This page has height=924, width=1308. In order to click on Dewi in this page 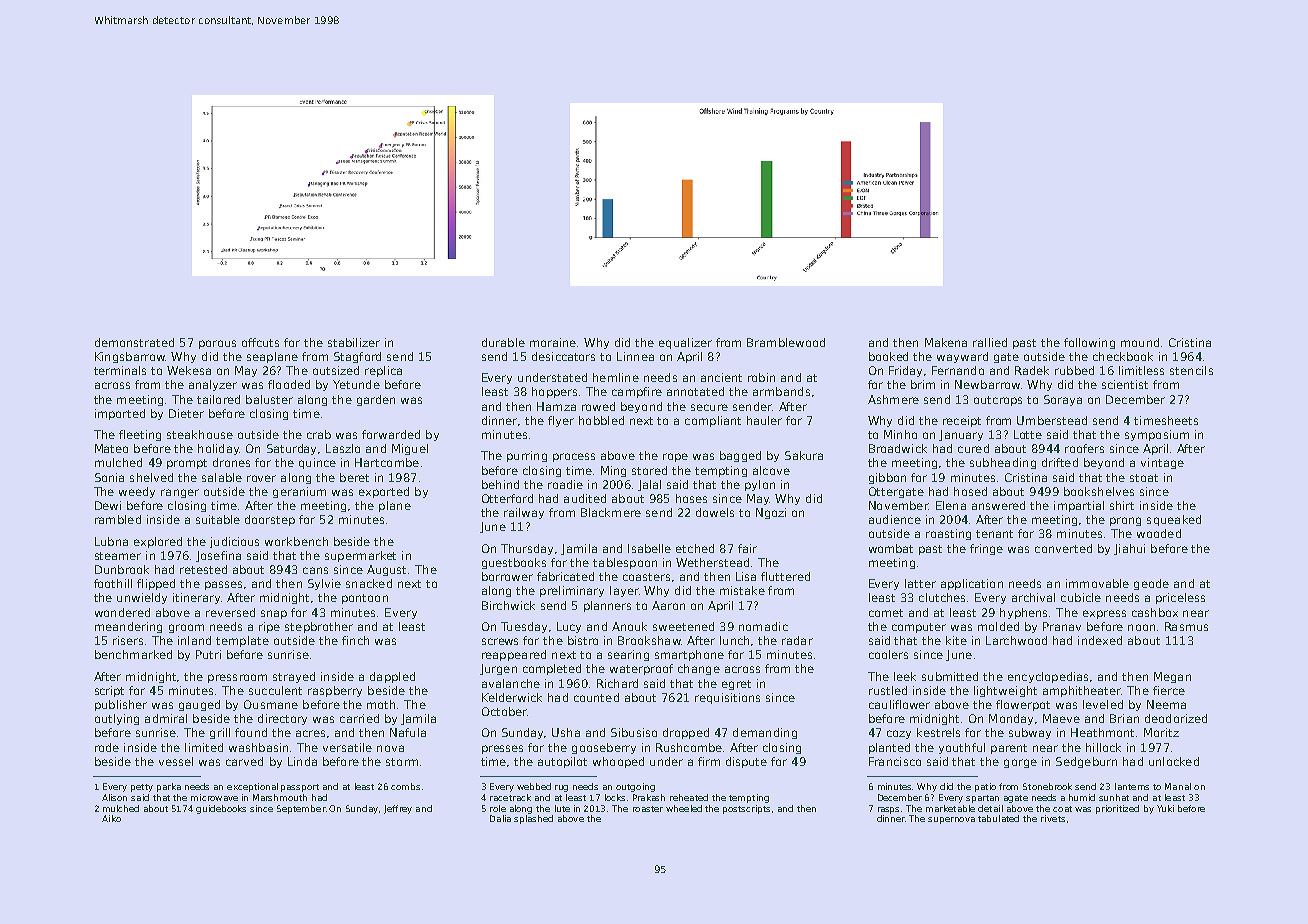, I will do `click(108, 505)`.
